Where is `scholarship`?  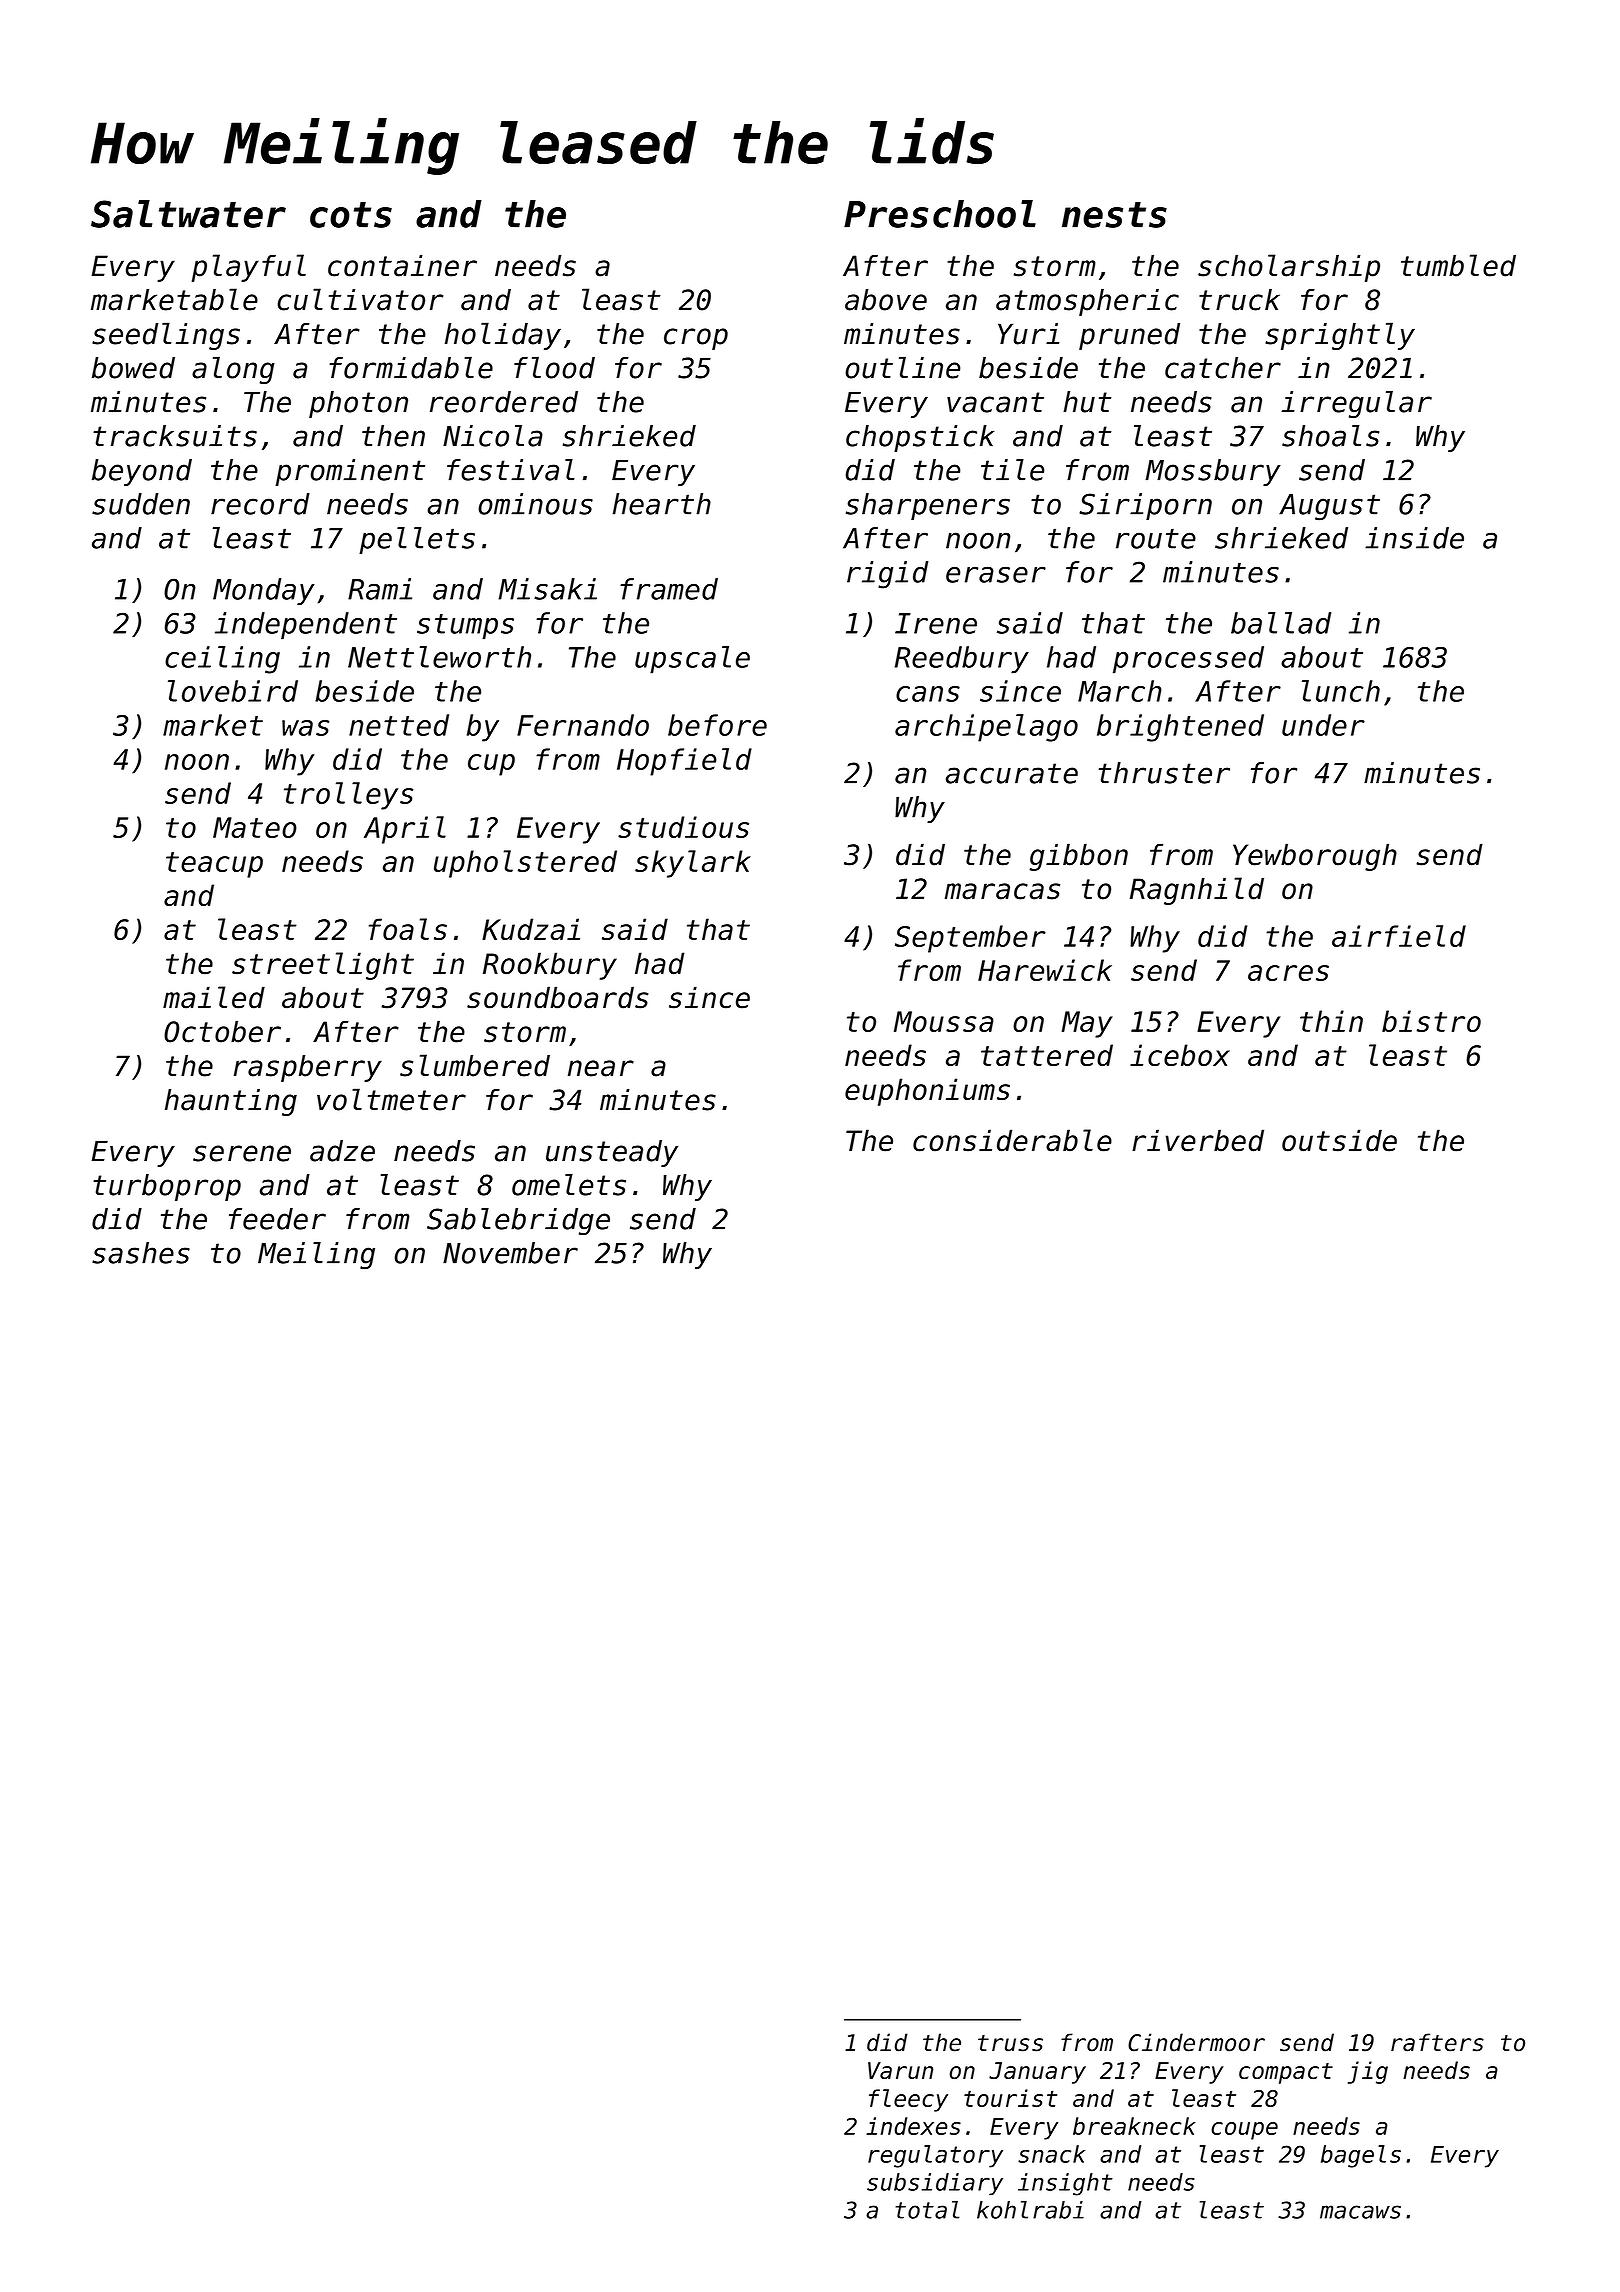
scholarship is located at coordinates (1289, 268).
